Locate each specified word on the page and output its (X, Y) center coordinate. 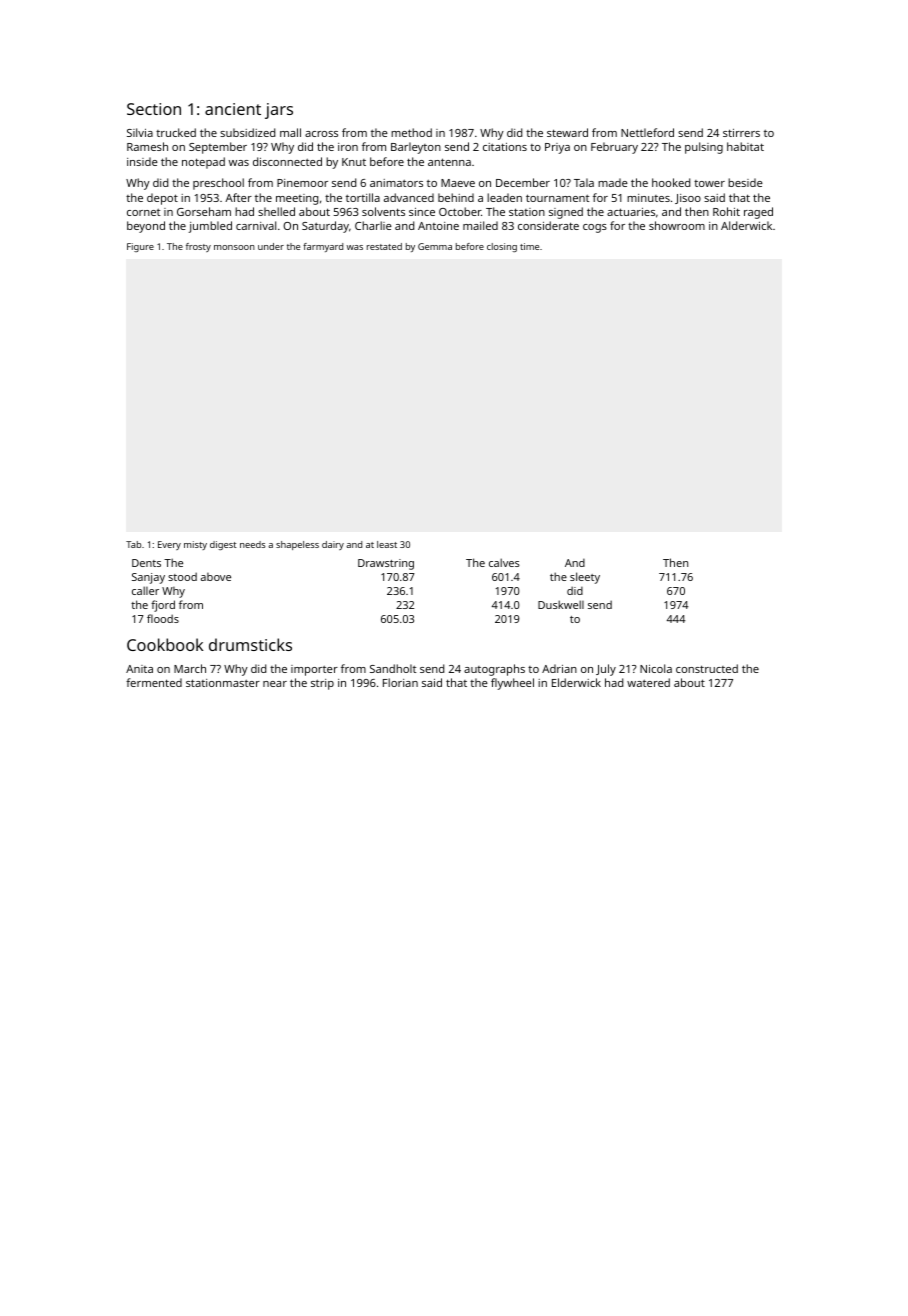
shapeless (297, 545)
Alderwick (746, 225)
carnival (256, 225)
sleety (585, 578)
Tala (584, 182)
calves (504, 562)
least (387, 544)
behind (456, 197)
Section (154, 109)
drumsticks (250, 644)
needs (252, 544)
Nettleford (647, 132)
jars (279, 111)
